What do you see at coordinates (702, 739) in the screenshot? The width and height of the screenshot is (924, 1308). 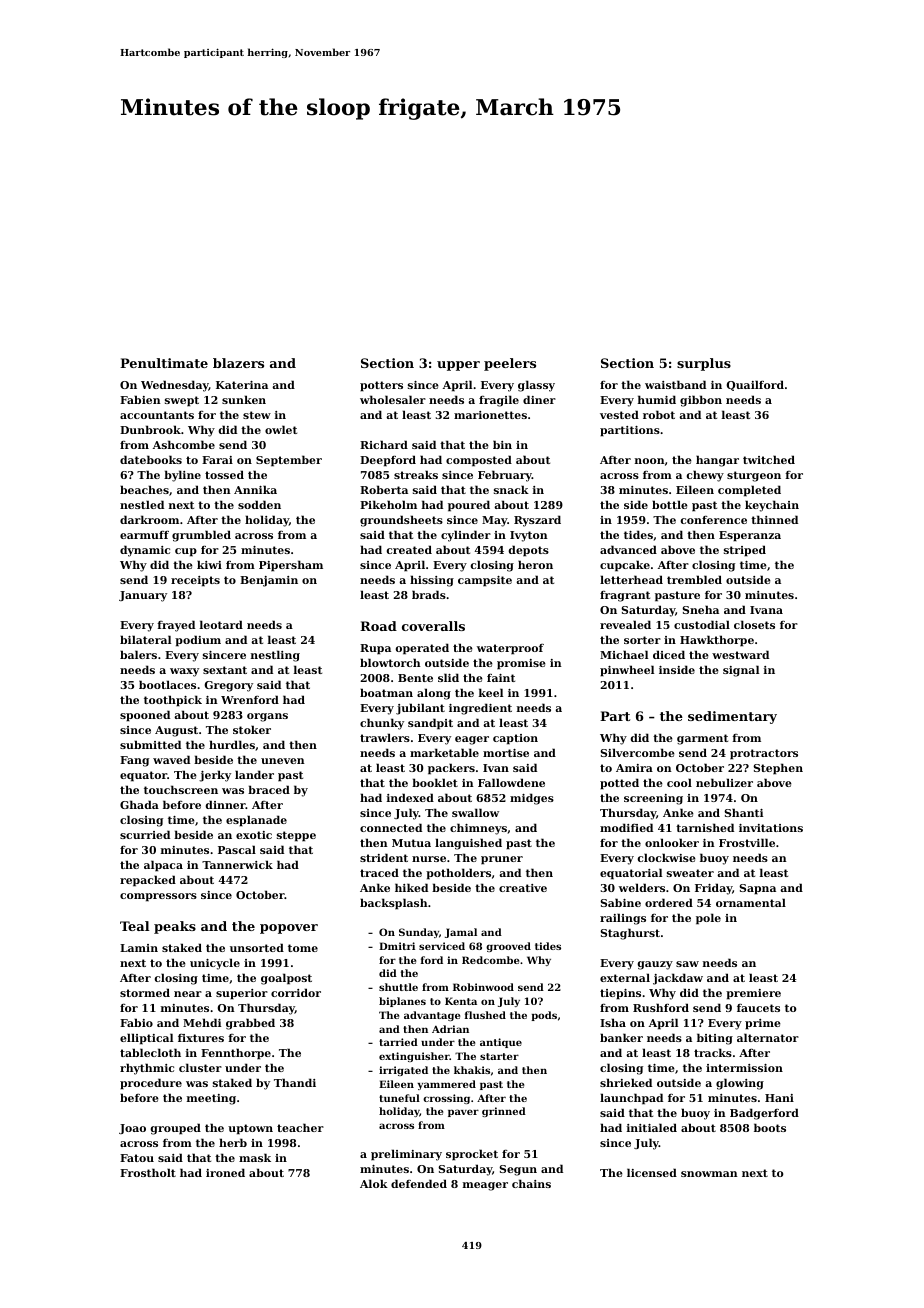 I see `garment` at bounding box center [702, 739].
